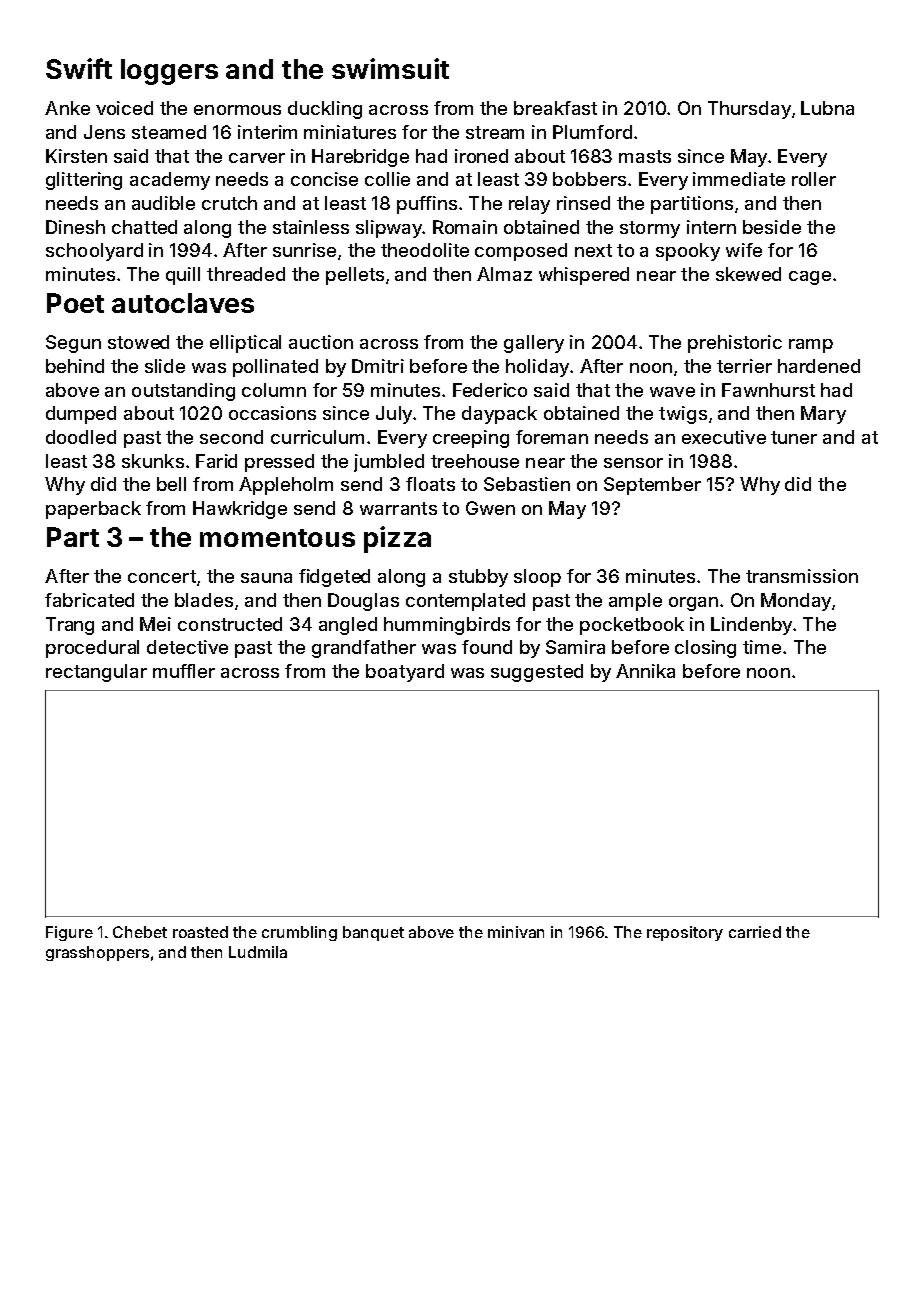 Image resolution: width=924 pixels, height=1308 pixels. What do you see at coordinates (755, 932) in the document?
I see `carried` at bounding box center [755, 932].
